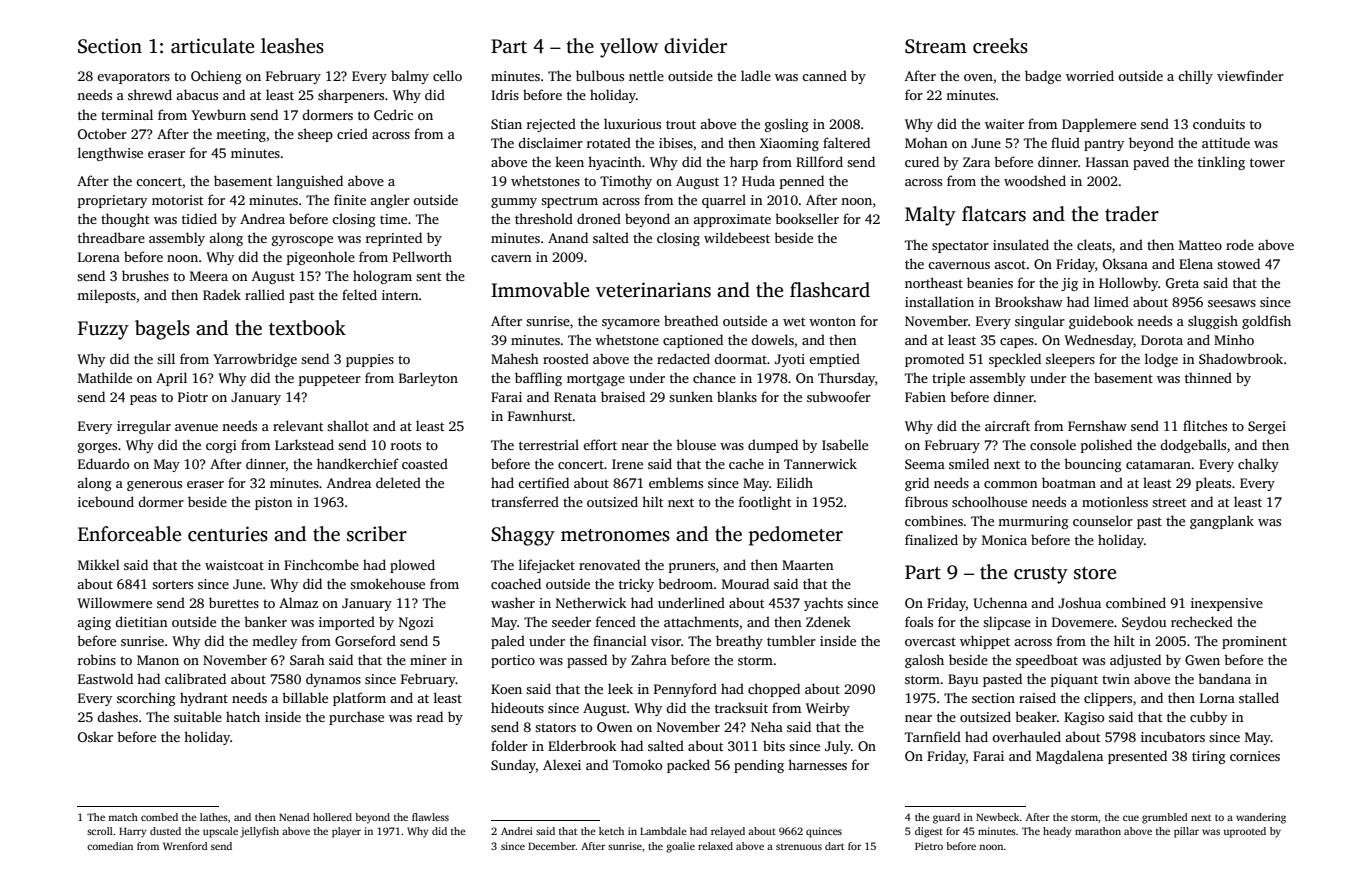 This document has width=1372, height=887. I want to click on sorters, so click(172, 584).
